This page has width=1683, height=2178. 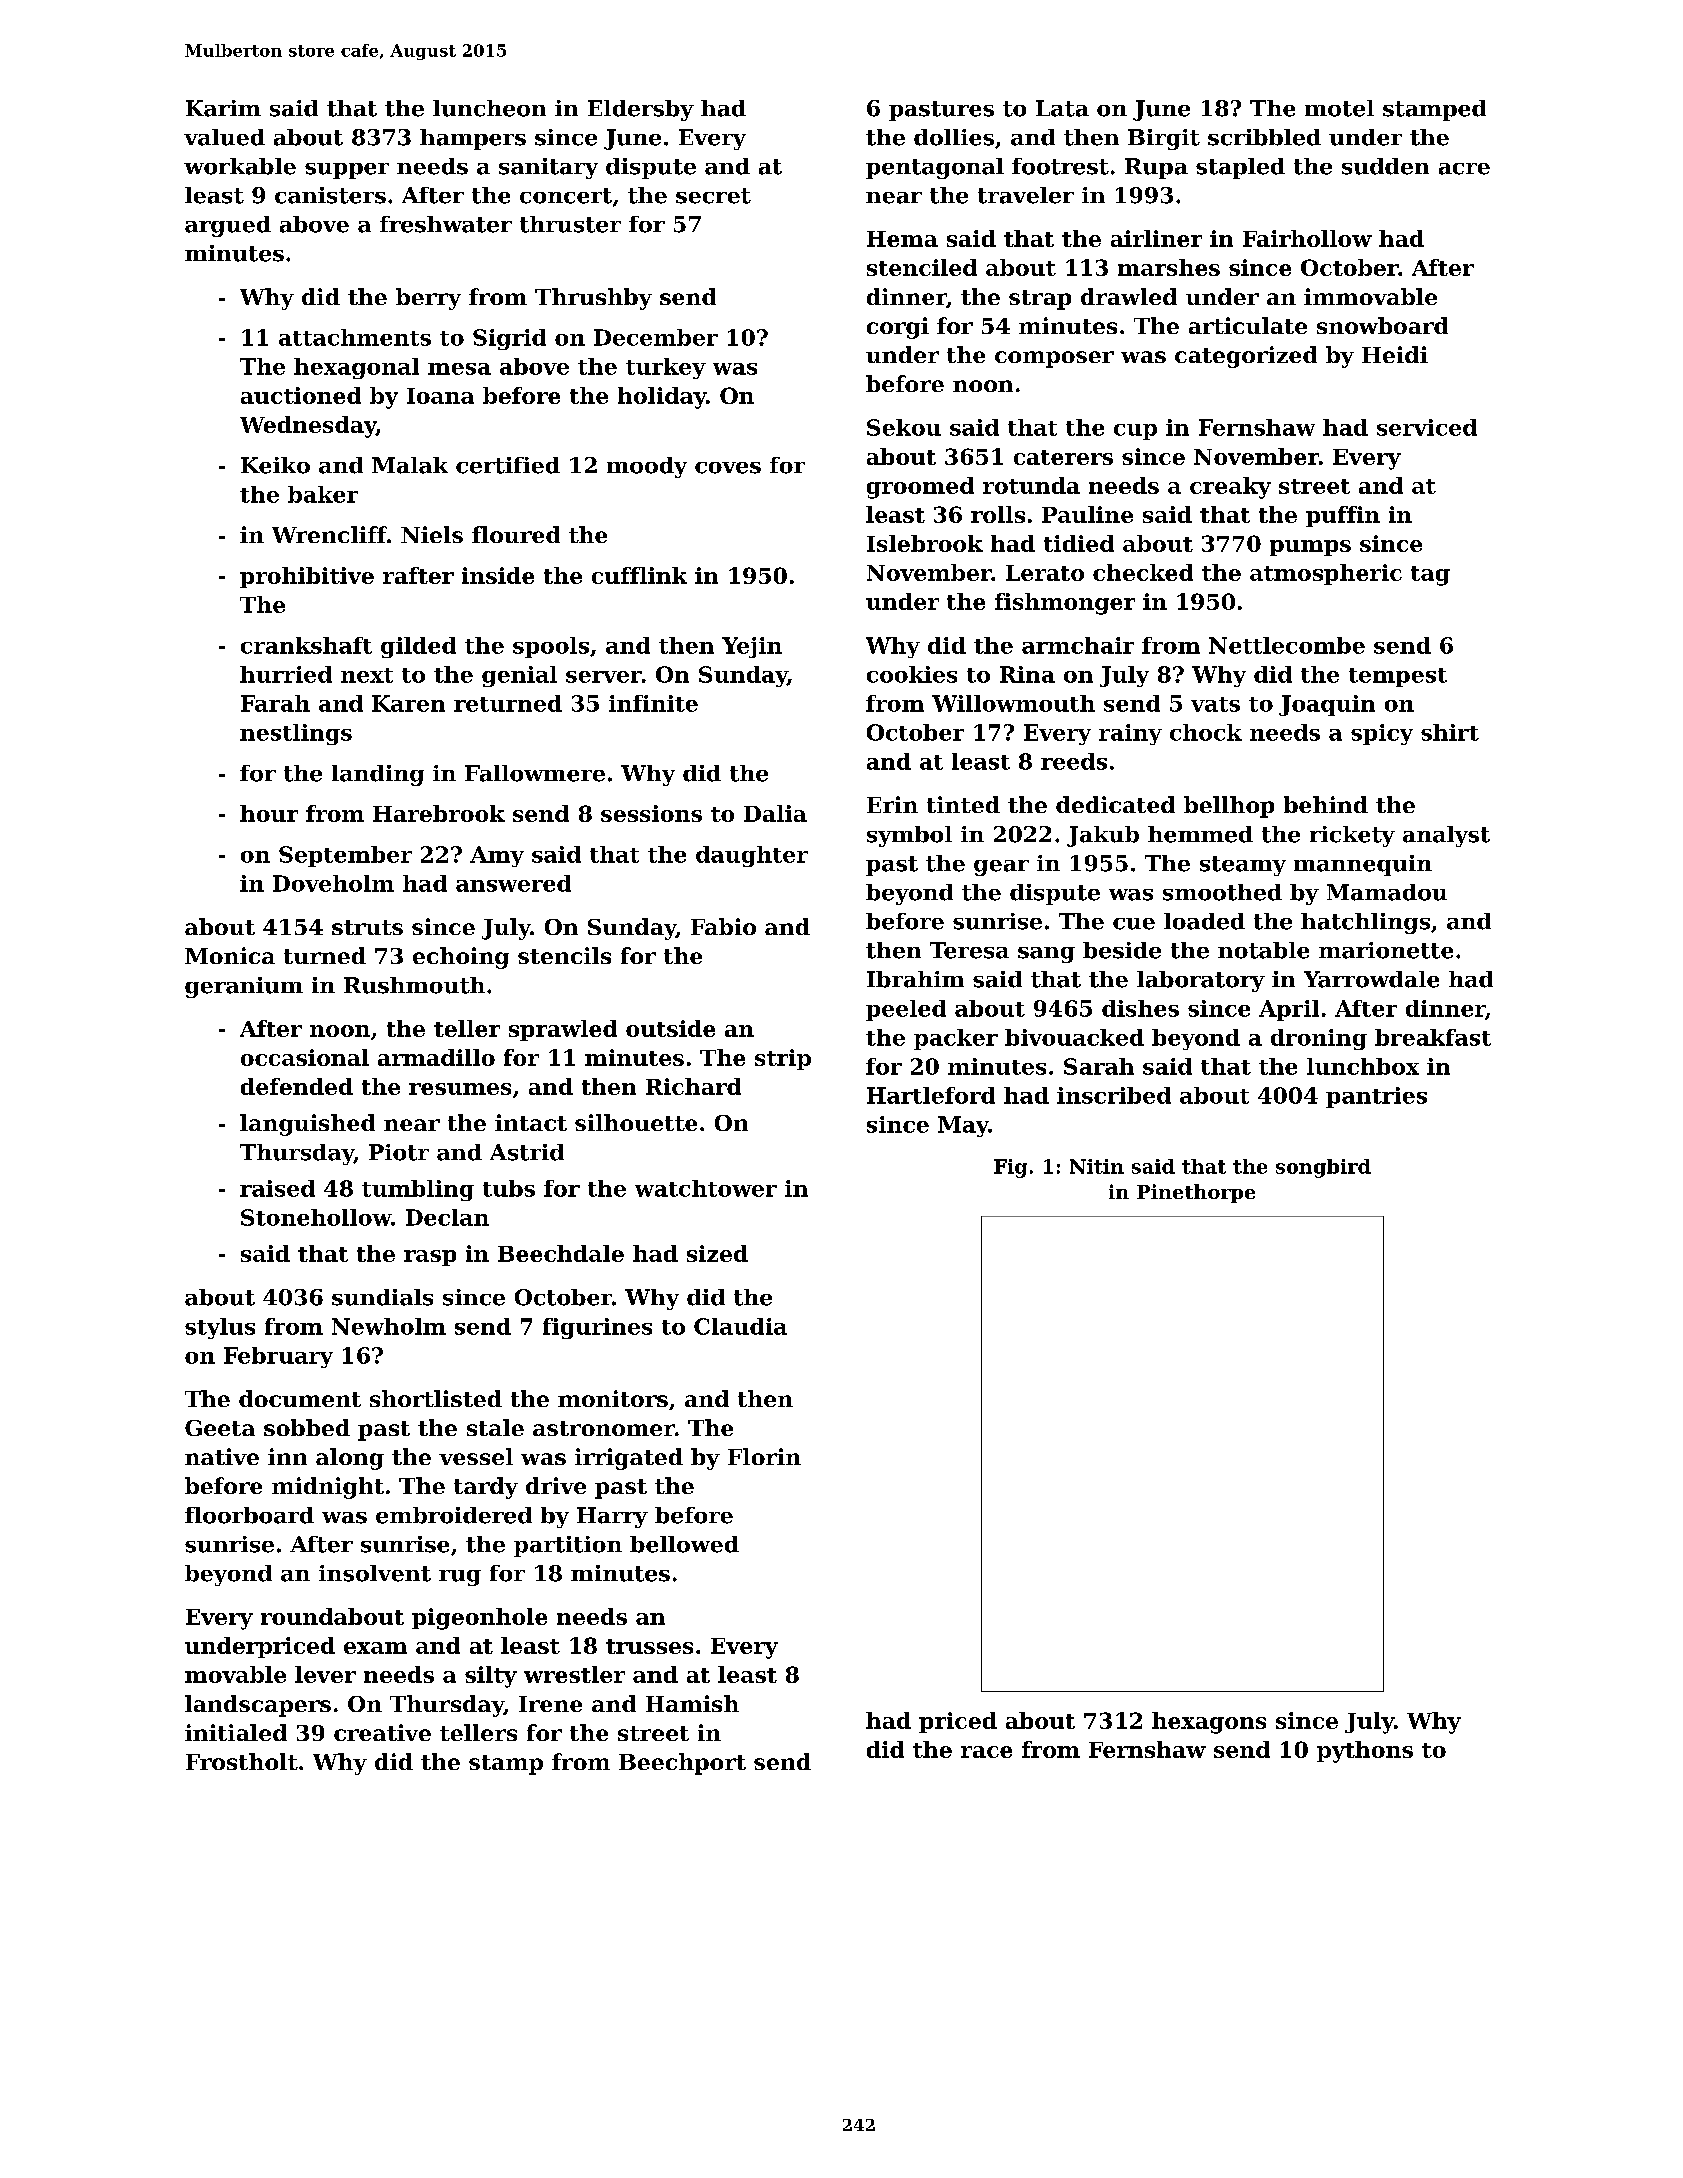 I want to click on Frostholt, so click(x=242, y=1761).
